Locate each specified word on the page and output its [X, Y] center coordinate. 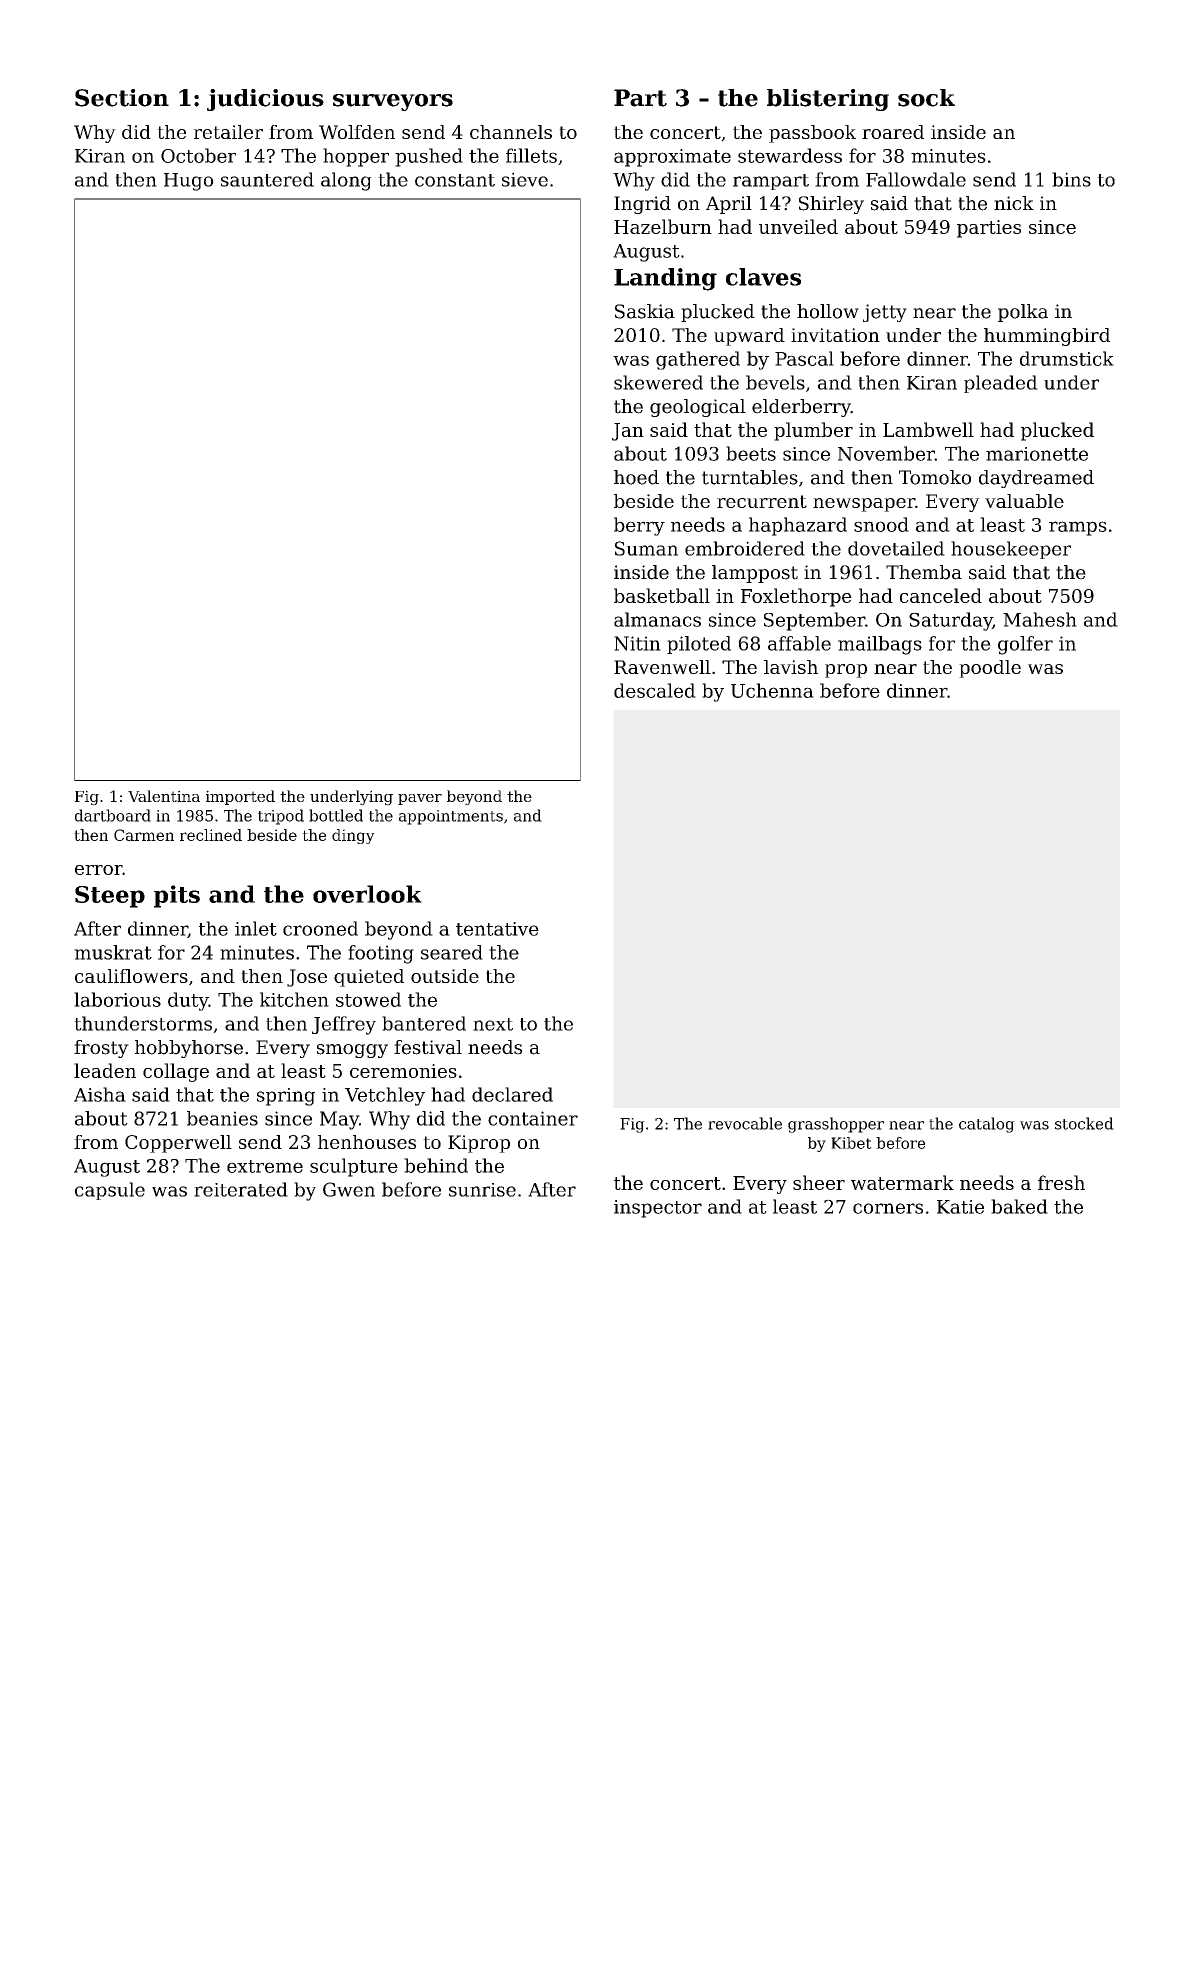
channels [511, 132]
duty [188, 1001]
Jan [628, 432]
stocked [1084, 1123]
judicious [265, 100]
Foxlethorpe [796, 597]
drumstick [1067, 358]
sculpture [354, 1167]
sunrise [482, 1190]
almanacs [657, 619]
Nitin [637, 643]
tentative [497, 929]
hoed [636, 477]
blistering [828, 100]
